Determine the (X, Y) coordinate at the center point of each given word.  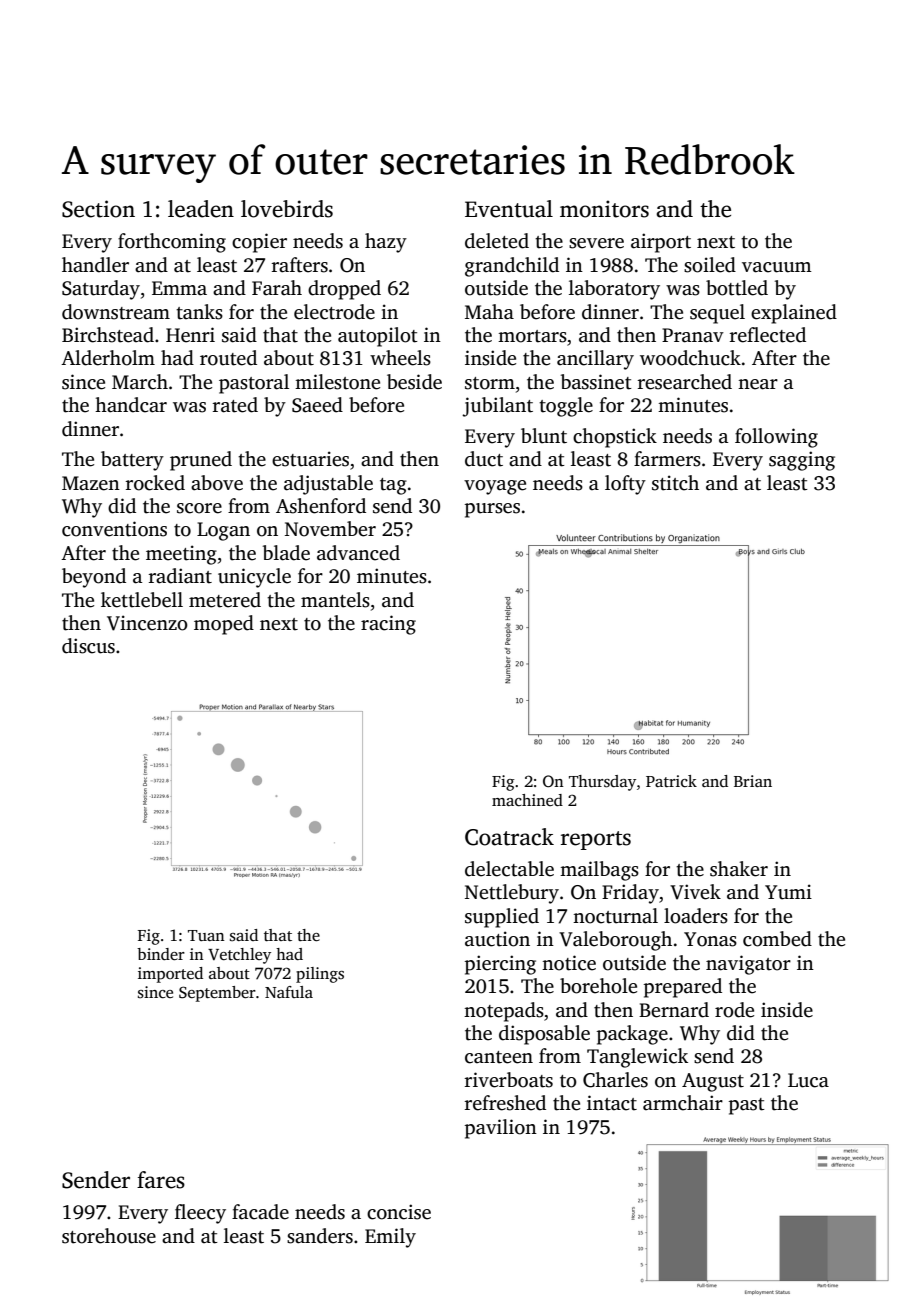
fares (161, 1180)
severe (596, 243)
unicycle (254, 578)
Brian (753, 781)
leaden (201, 209)
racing (388, 625)
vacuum (777, 267)
